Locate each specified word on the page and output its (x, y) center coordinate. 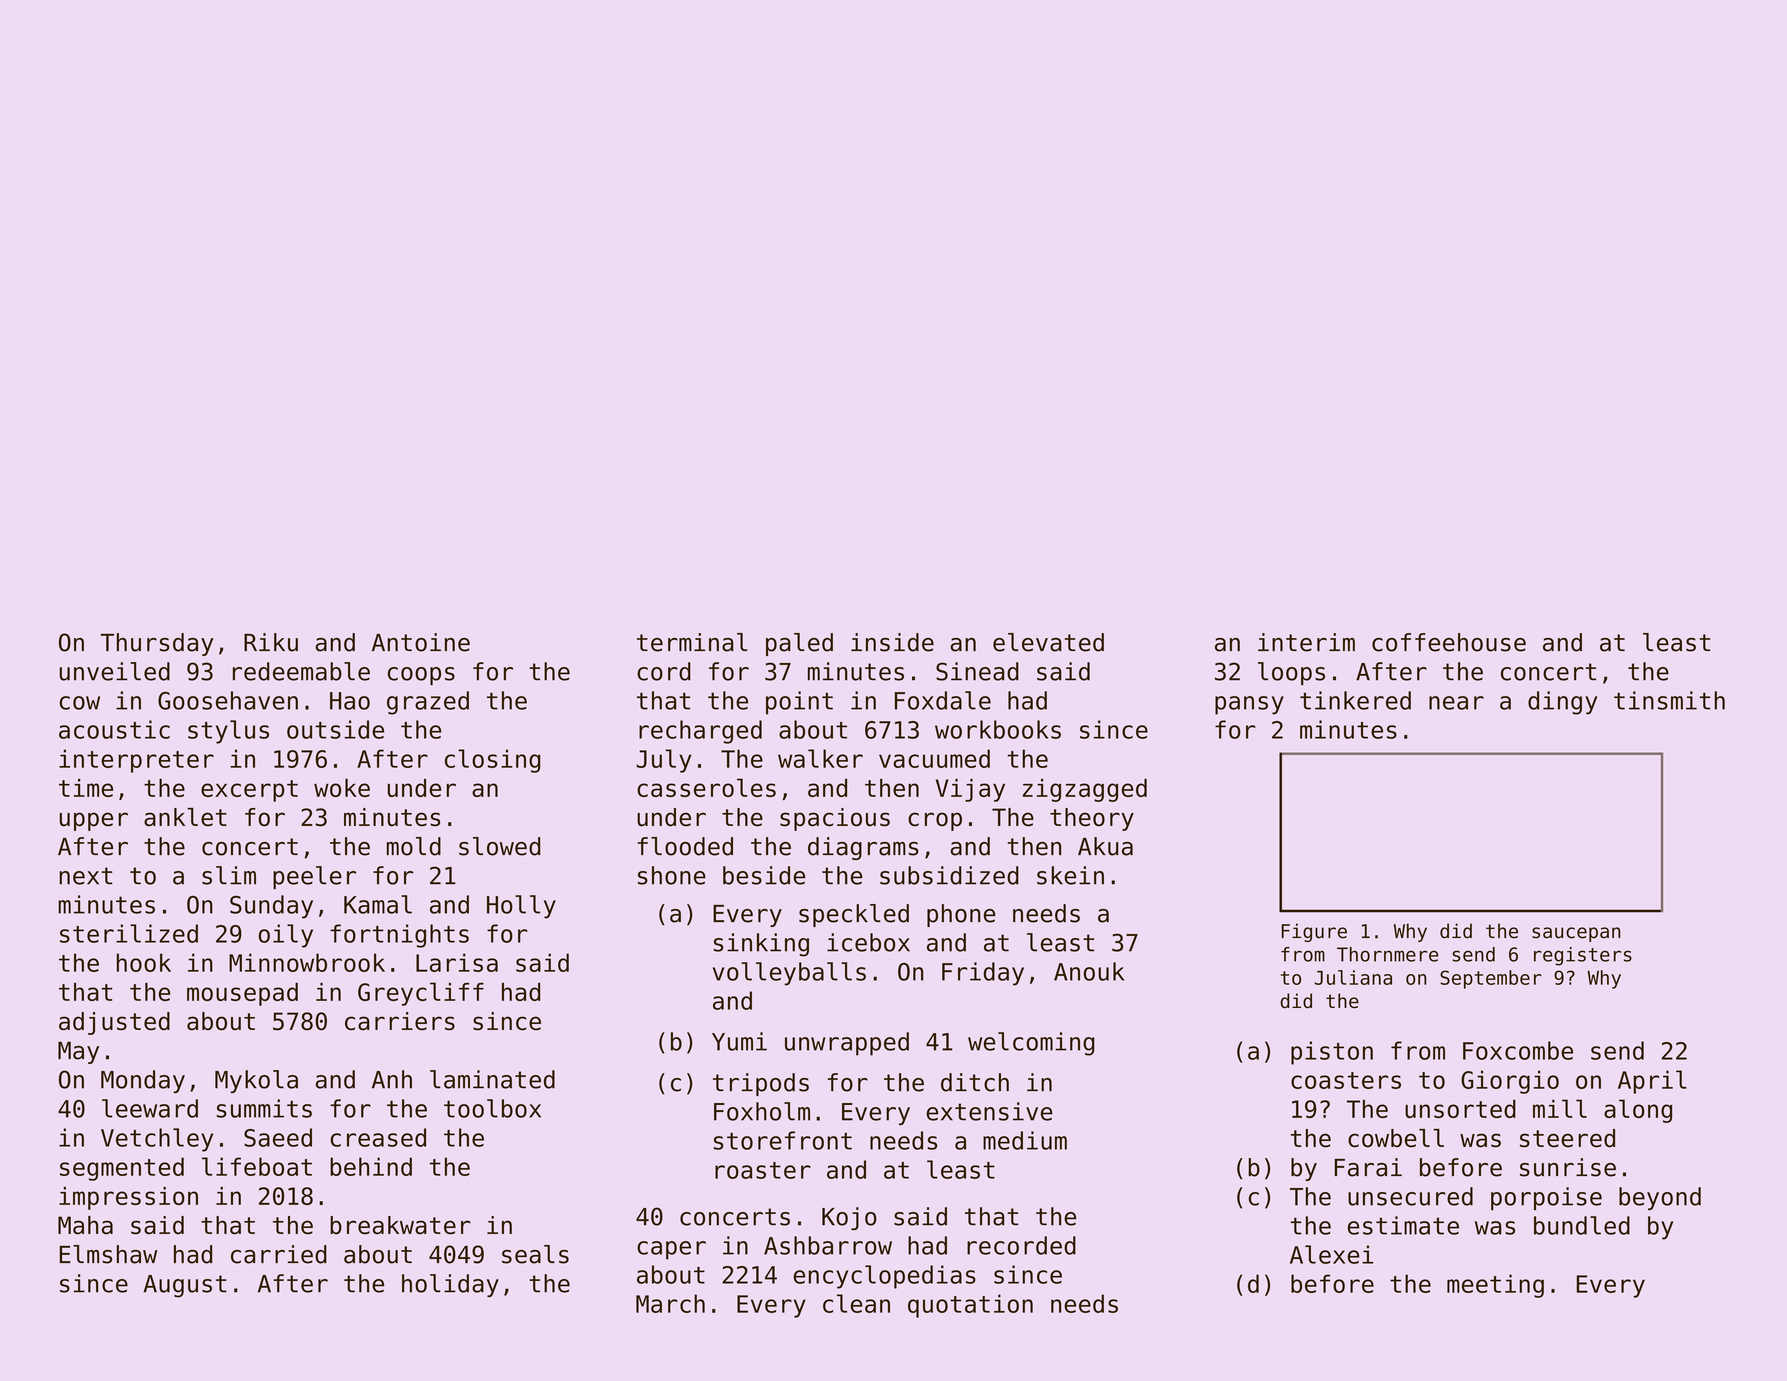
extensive (989, 1111)
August (185, 1286)
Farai (1368, 1167)
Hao (350, 701)
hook (144, 962)
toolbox (492, 1108)
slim (229, 875)
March (670, 1303)
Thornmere (1387, 954)
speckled (854, 915)
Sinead (977, 671)
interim (1306, 642)
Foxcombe (1518, 1050)
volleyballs (789, 974)
